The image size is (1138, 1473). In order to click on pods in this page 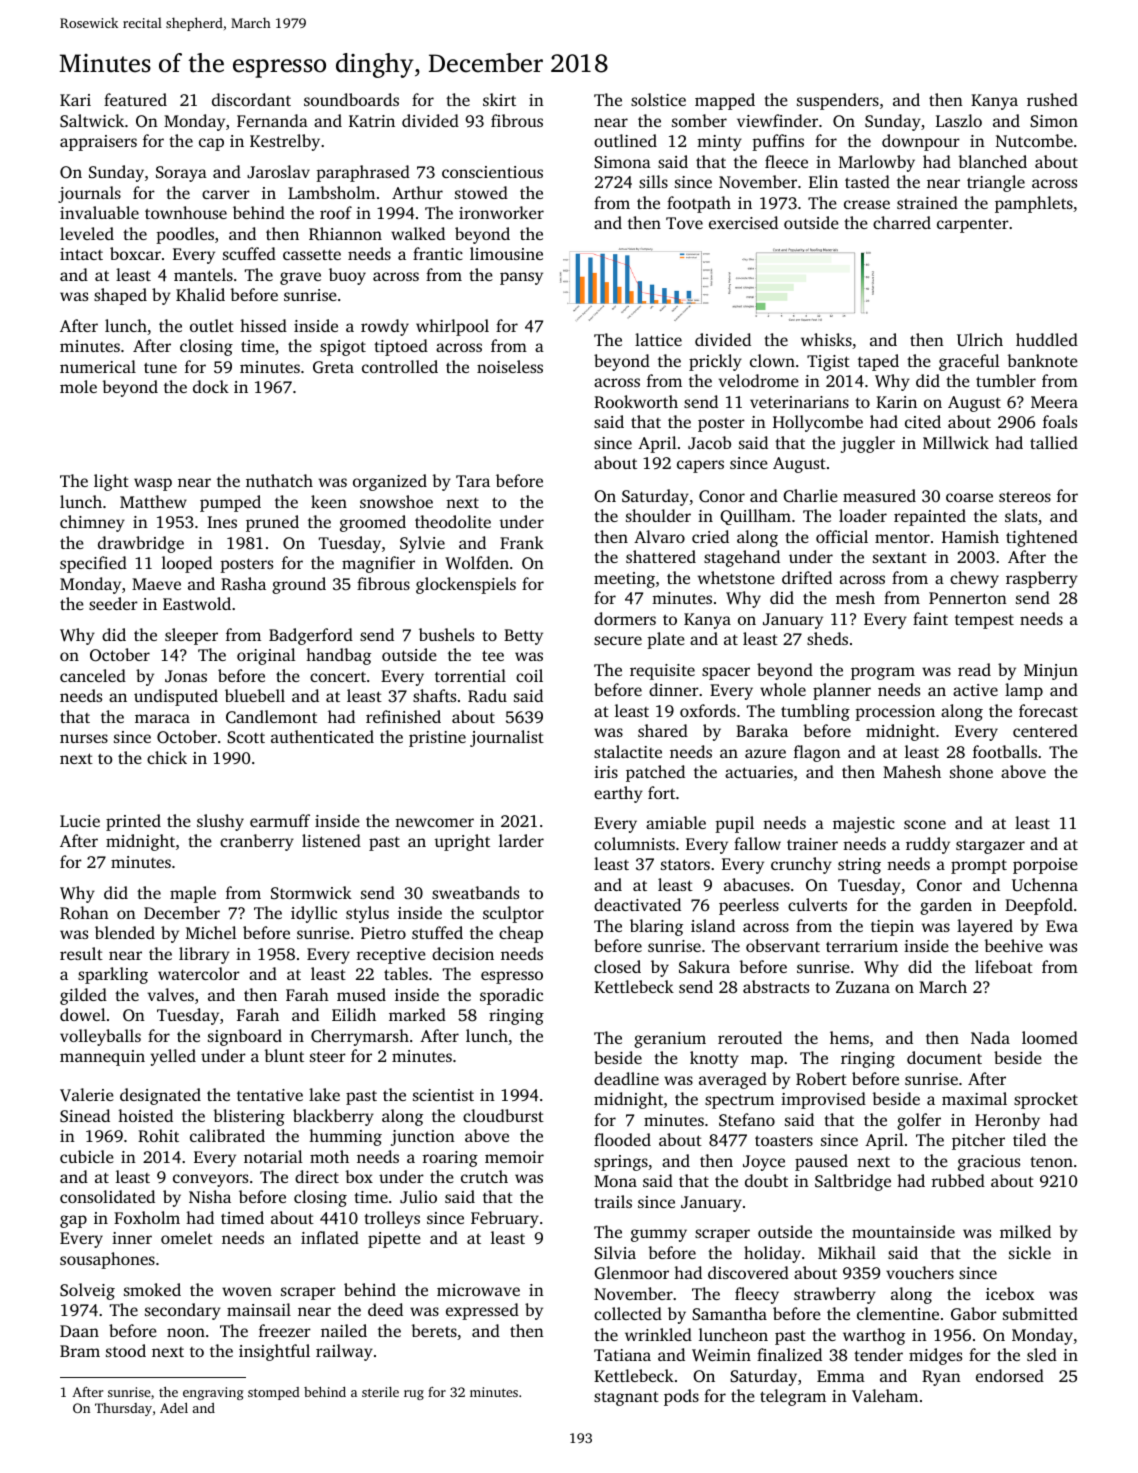, I will do `click(681, 1397)`.
